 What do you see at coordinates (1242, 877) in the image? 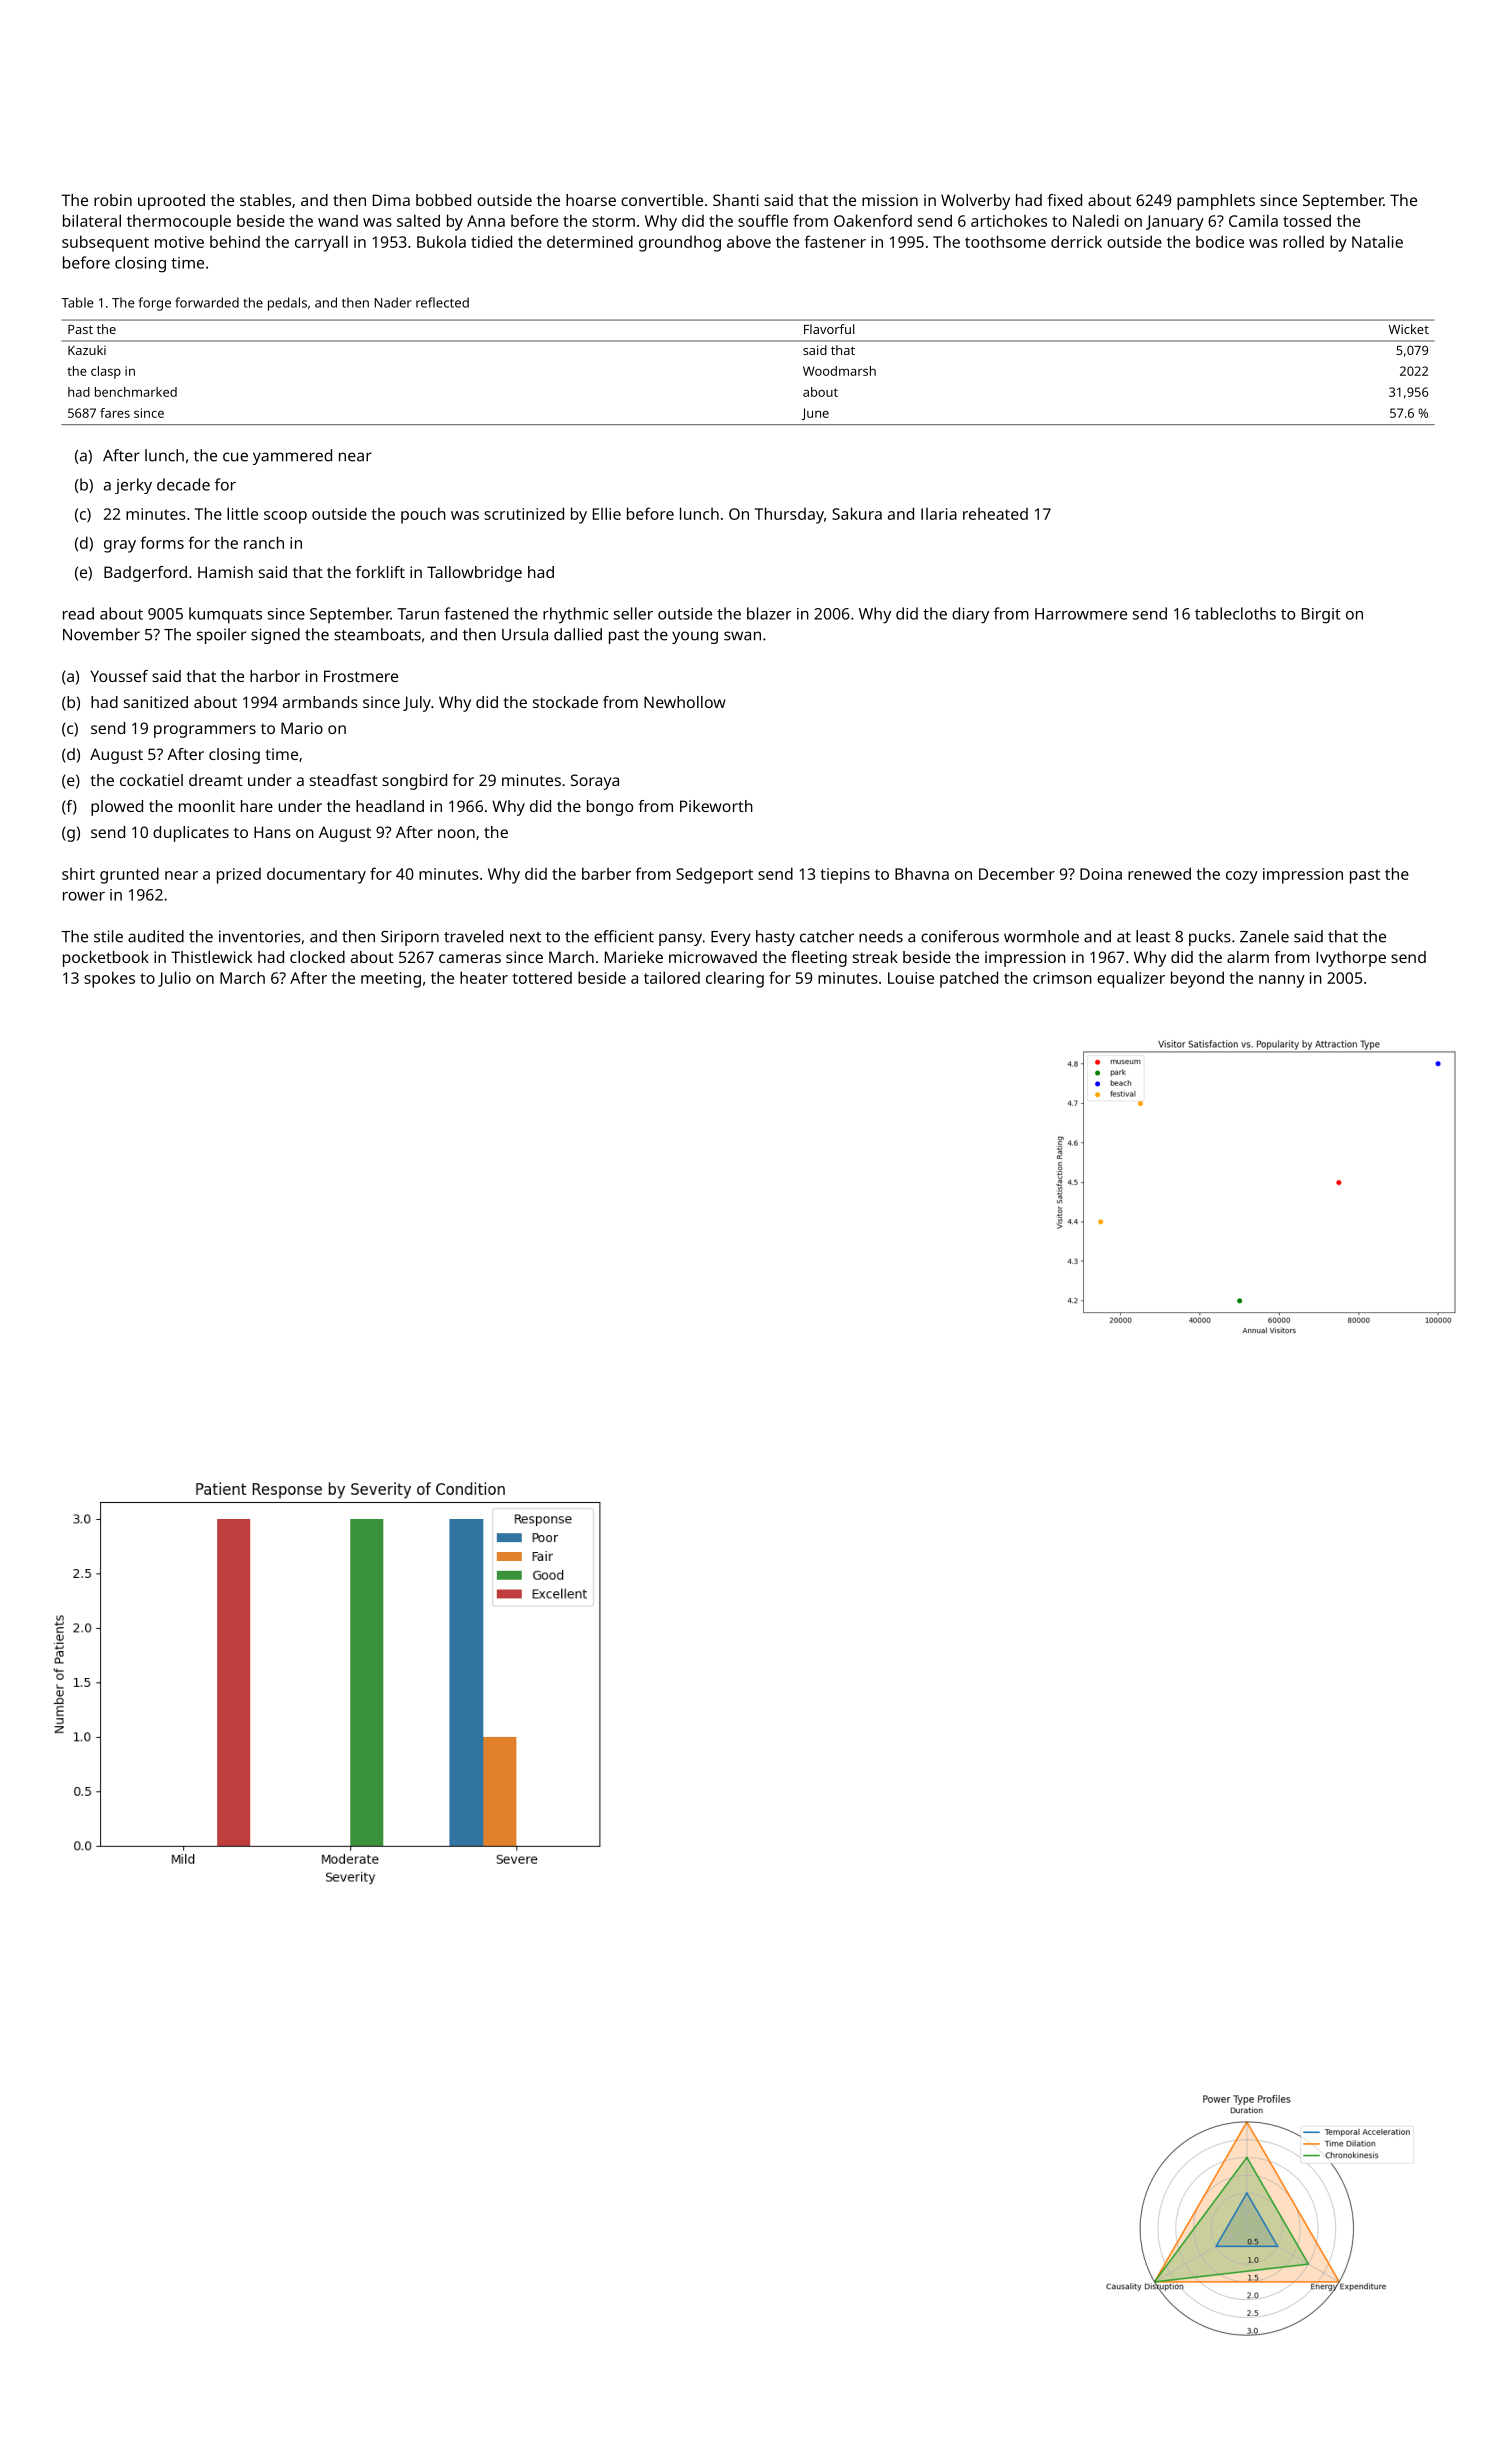
I see `cozy` at bounding box center [1242, 877].
